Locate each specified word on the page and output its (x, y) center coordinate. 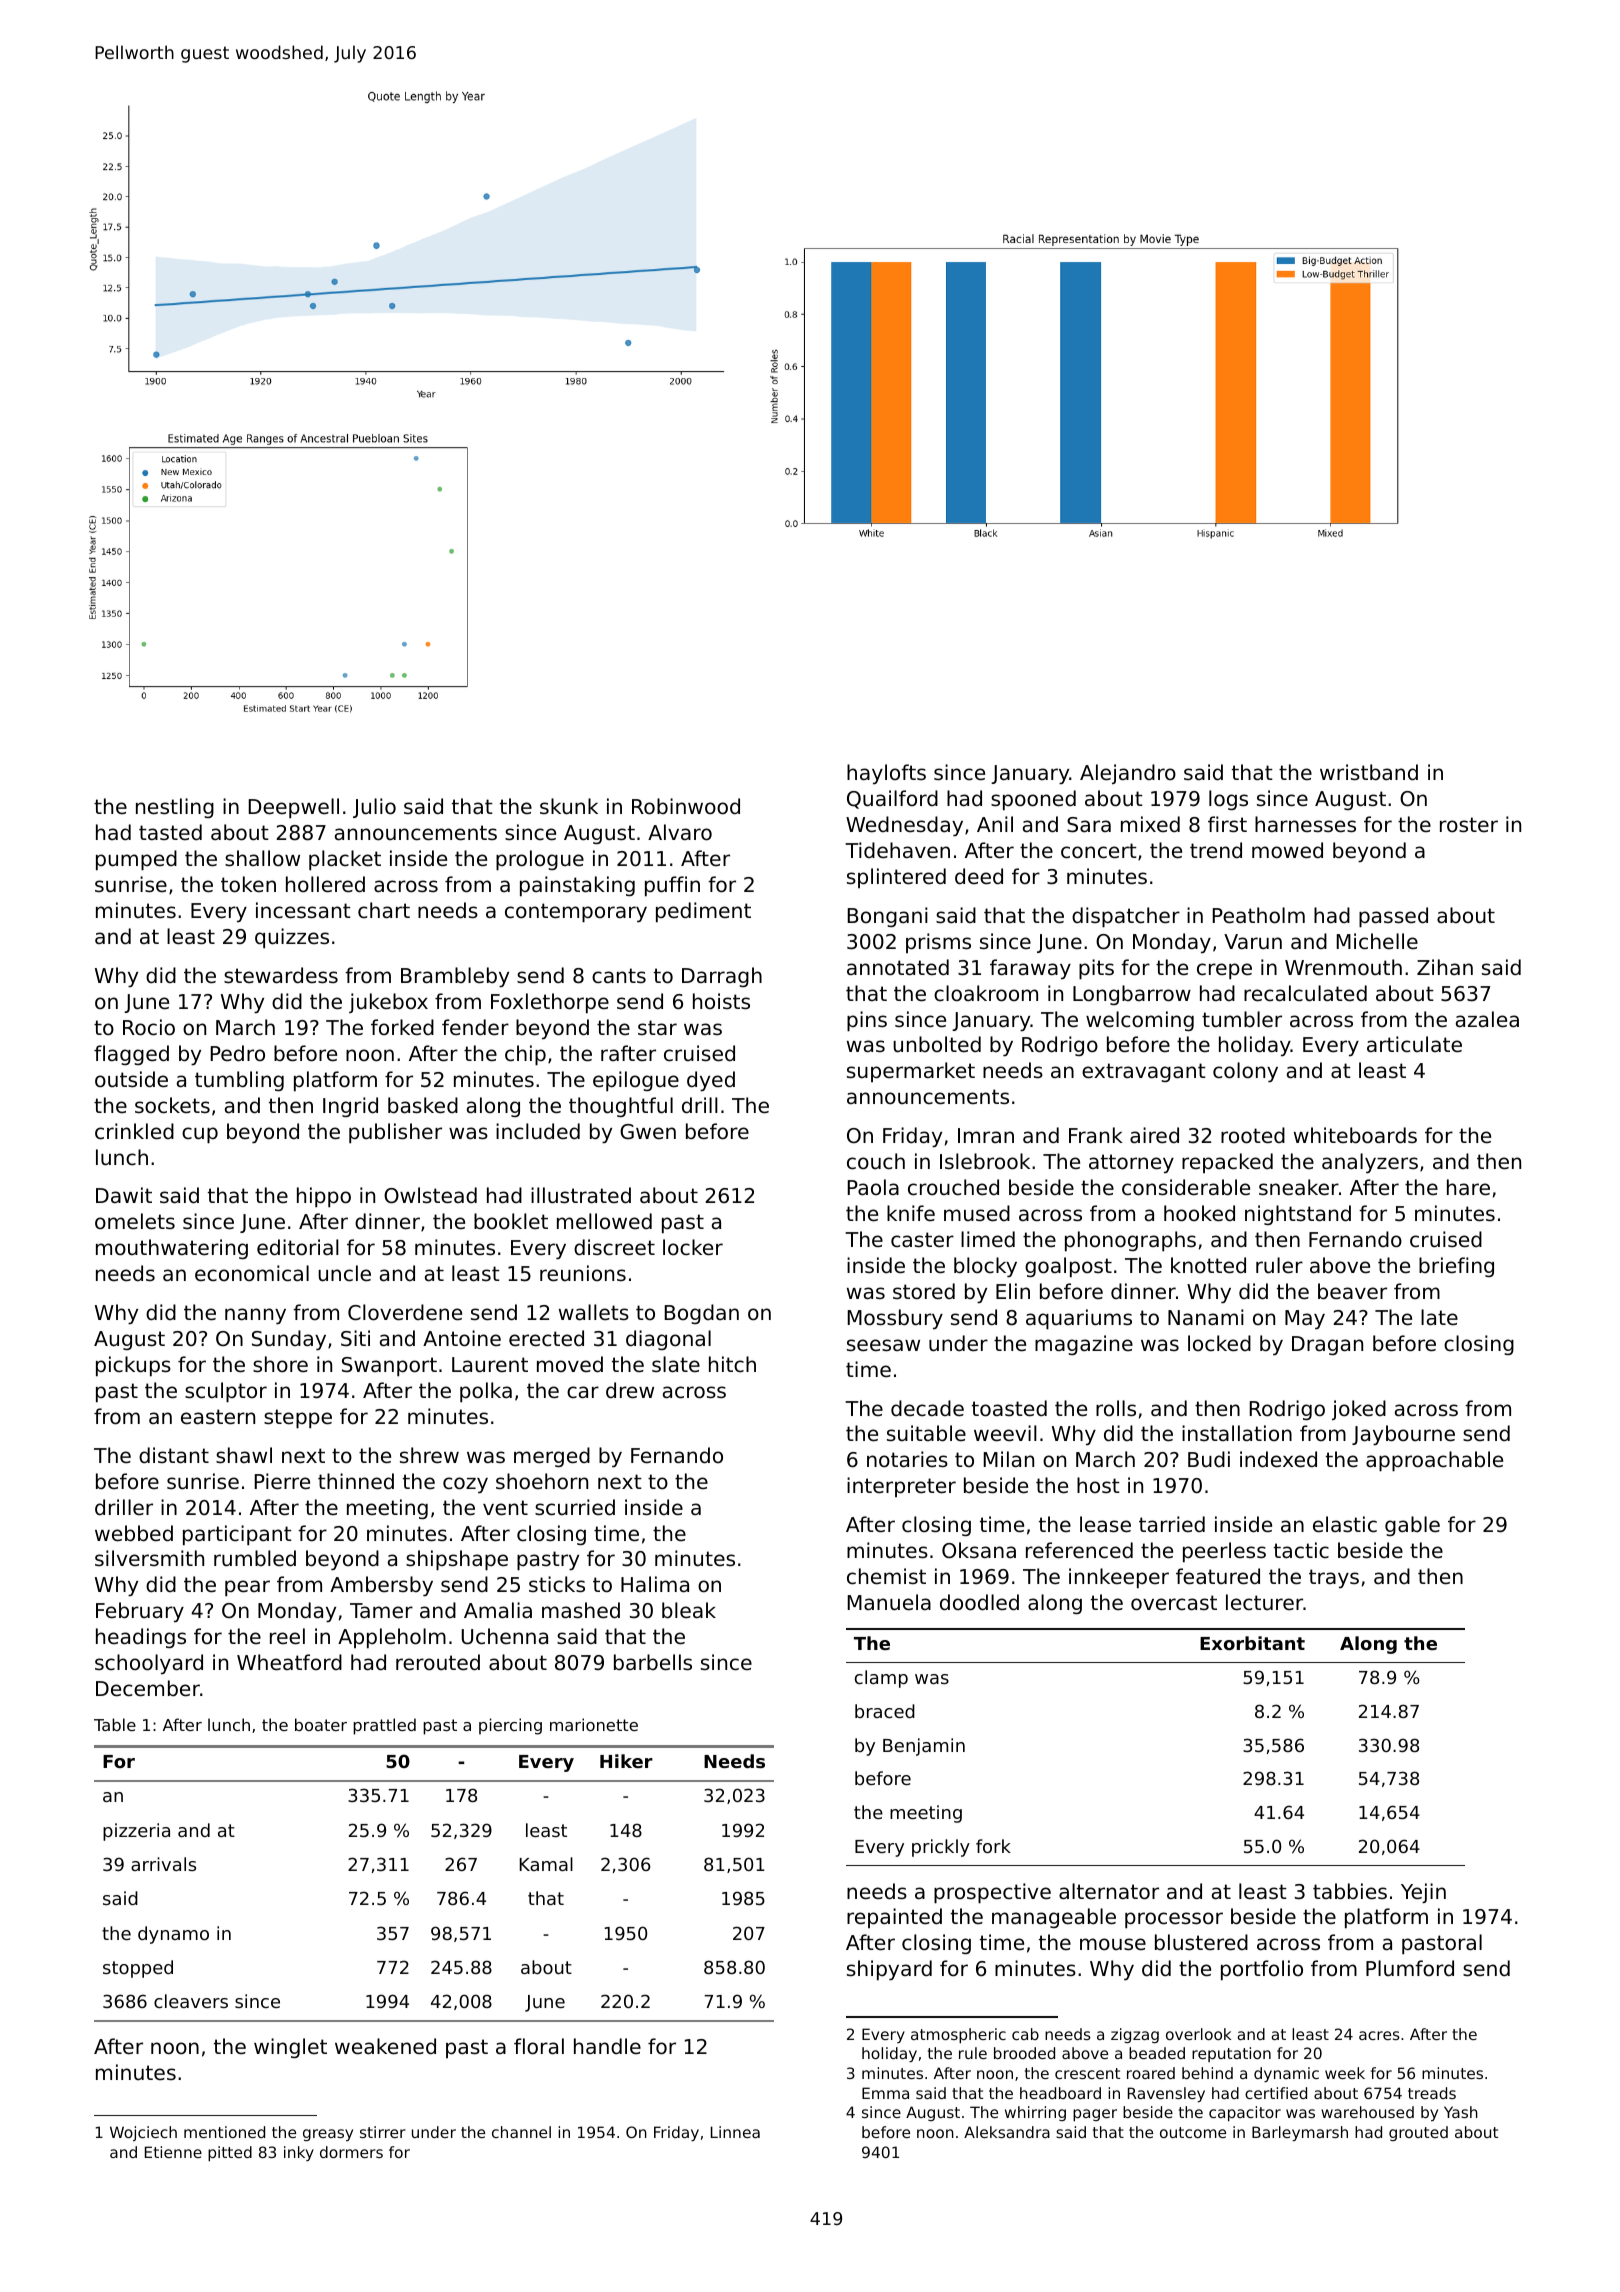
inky (299, 2153)
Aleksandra (1007, 2132)
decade (927, 1408)
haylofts (886, 774)
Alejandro (1128, 774)
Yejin (1423, 1893)
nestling (175, 808)
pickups (133, 1366)
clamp (881, 1679)
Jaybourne (1403, 1435)
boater (321, 1724)
